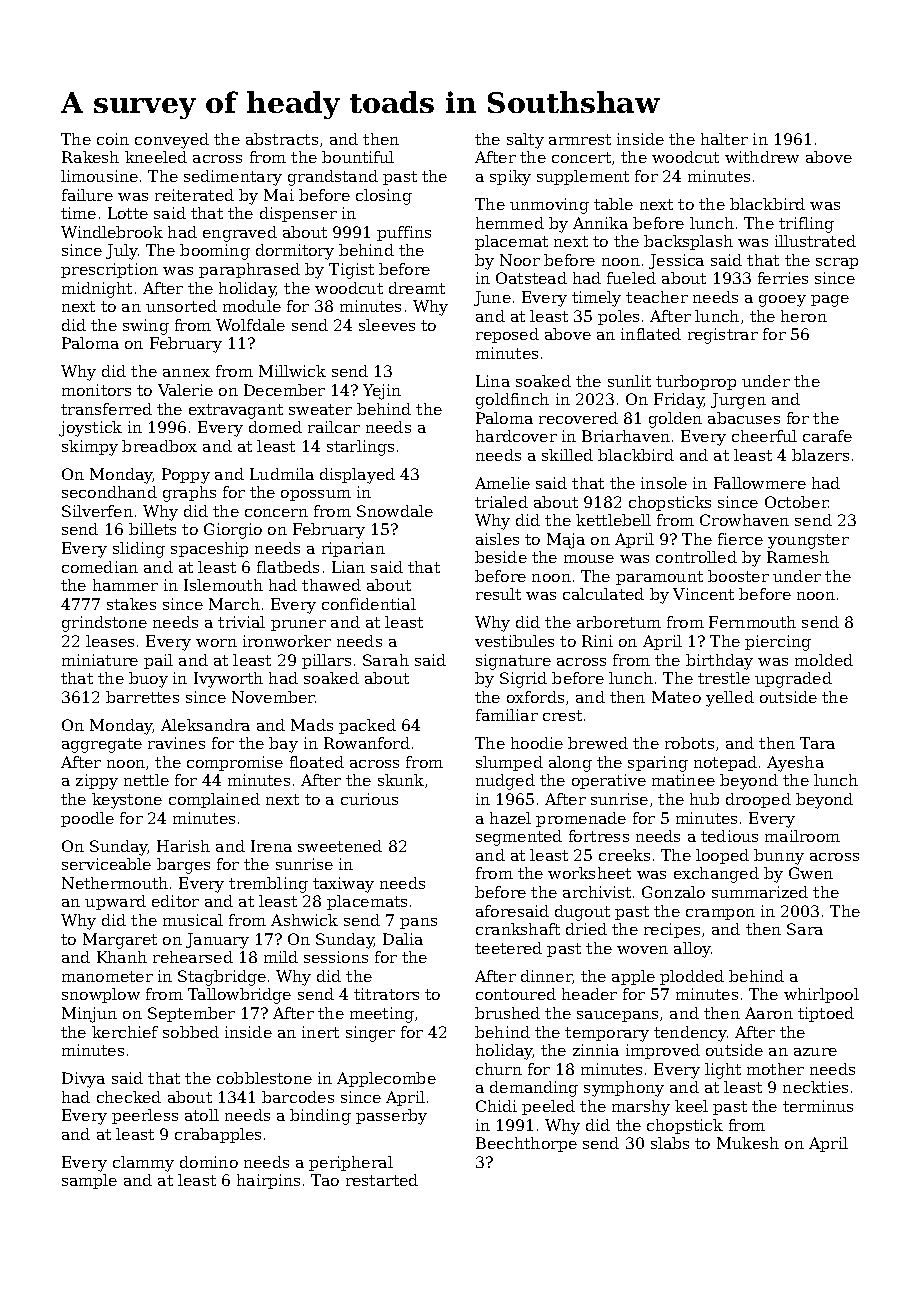 The height and width of the page is (1314, 924). Describe the element at coordinates (510, 818) in the page. I see `hazel` at that location.
